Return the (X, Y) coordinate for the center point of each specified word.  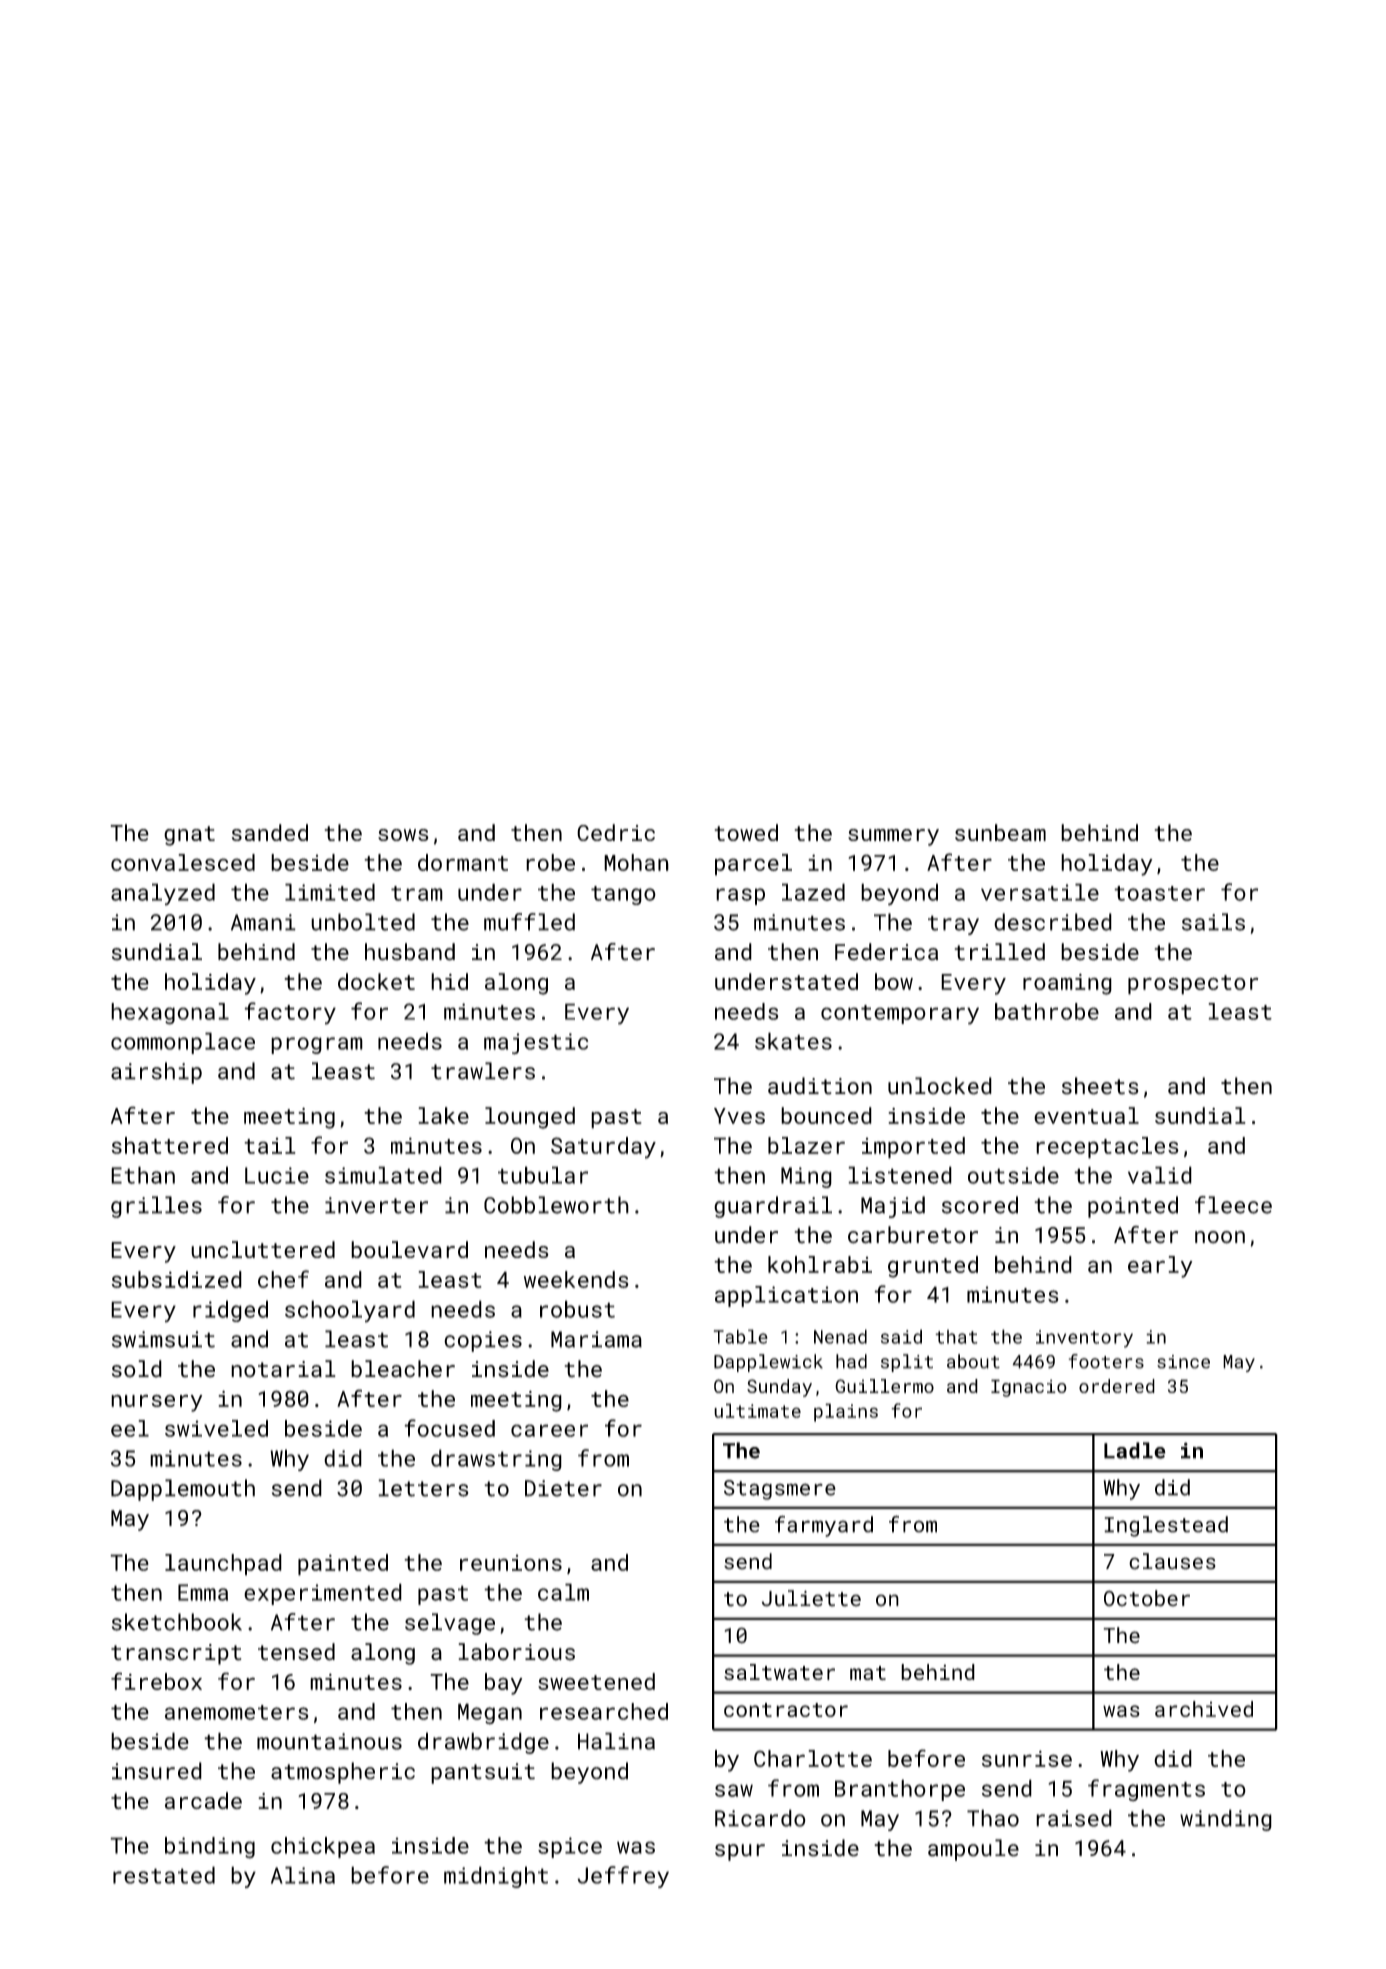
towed (746, 832)
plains (846, 1412)
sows (403, 835)
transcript (176, 1654)
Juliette (811, 1598)
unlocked (940, 1086)
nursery (156, 1403)
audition (820, 1086)
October (1147, 1598)
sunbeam (1000, 832)
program (317, 1045)
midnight (496, 1877)
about (973, 1361)
